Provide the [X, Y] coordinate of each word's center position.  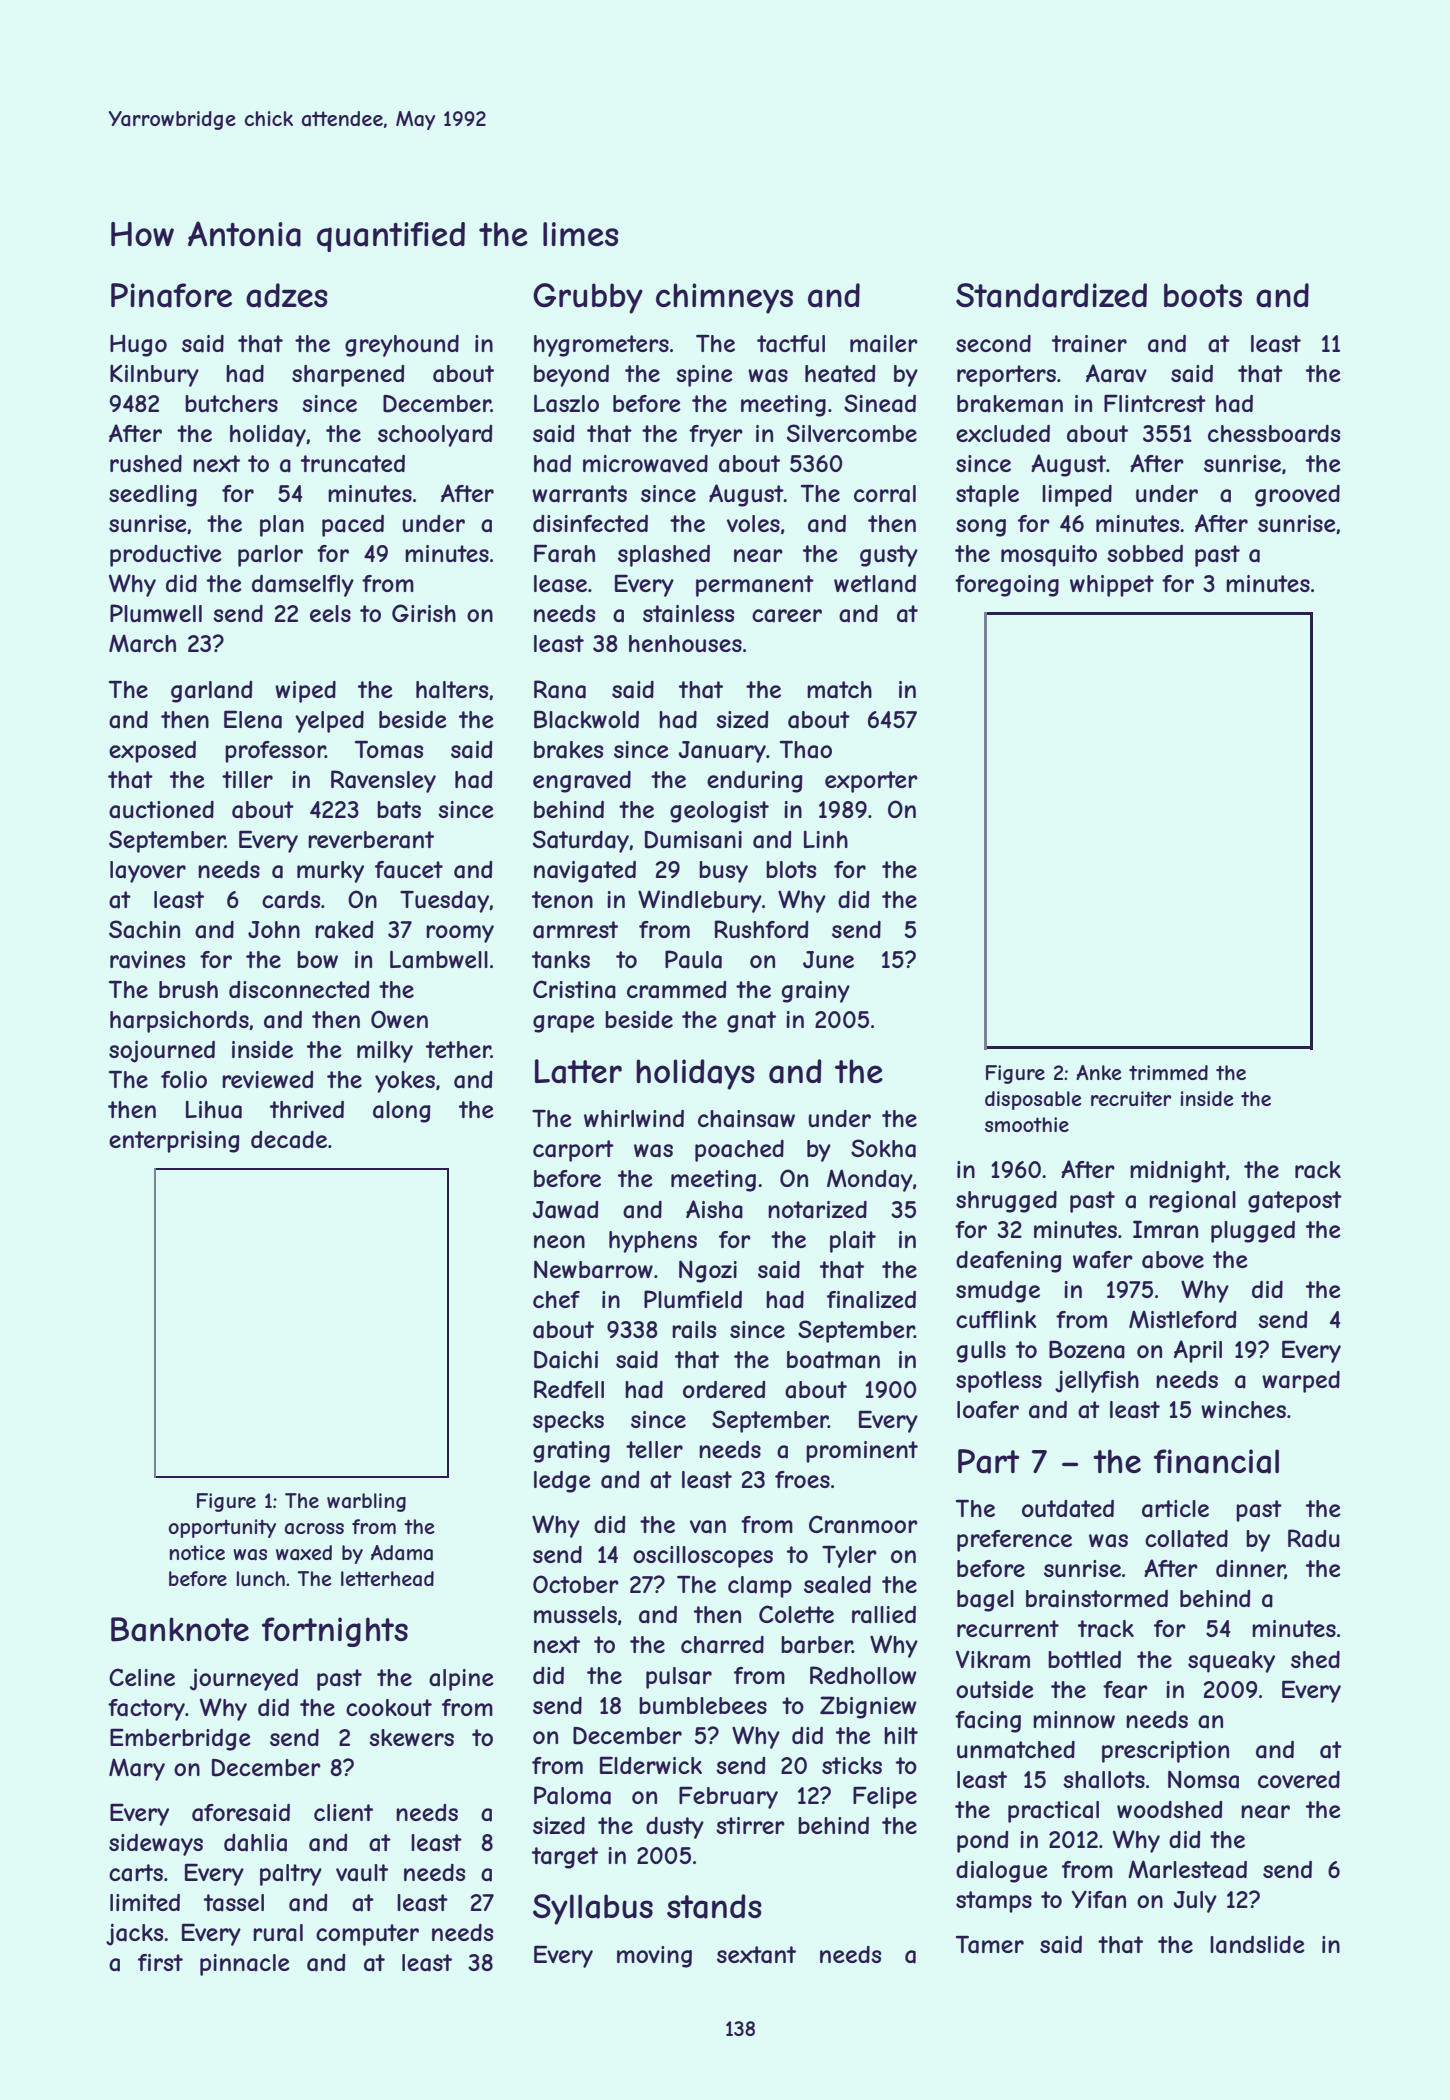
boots [1203, 295]
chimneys [724, 298]
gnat [751, 1022]
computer [367, 1935]
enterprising [174, 1142]
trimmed [1168, 1072]
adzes [287, 295]
